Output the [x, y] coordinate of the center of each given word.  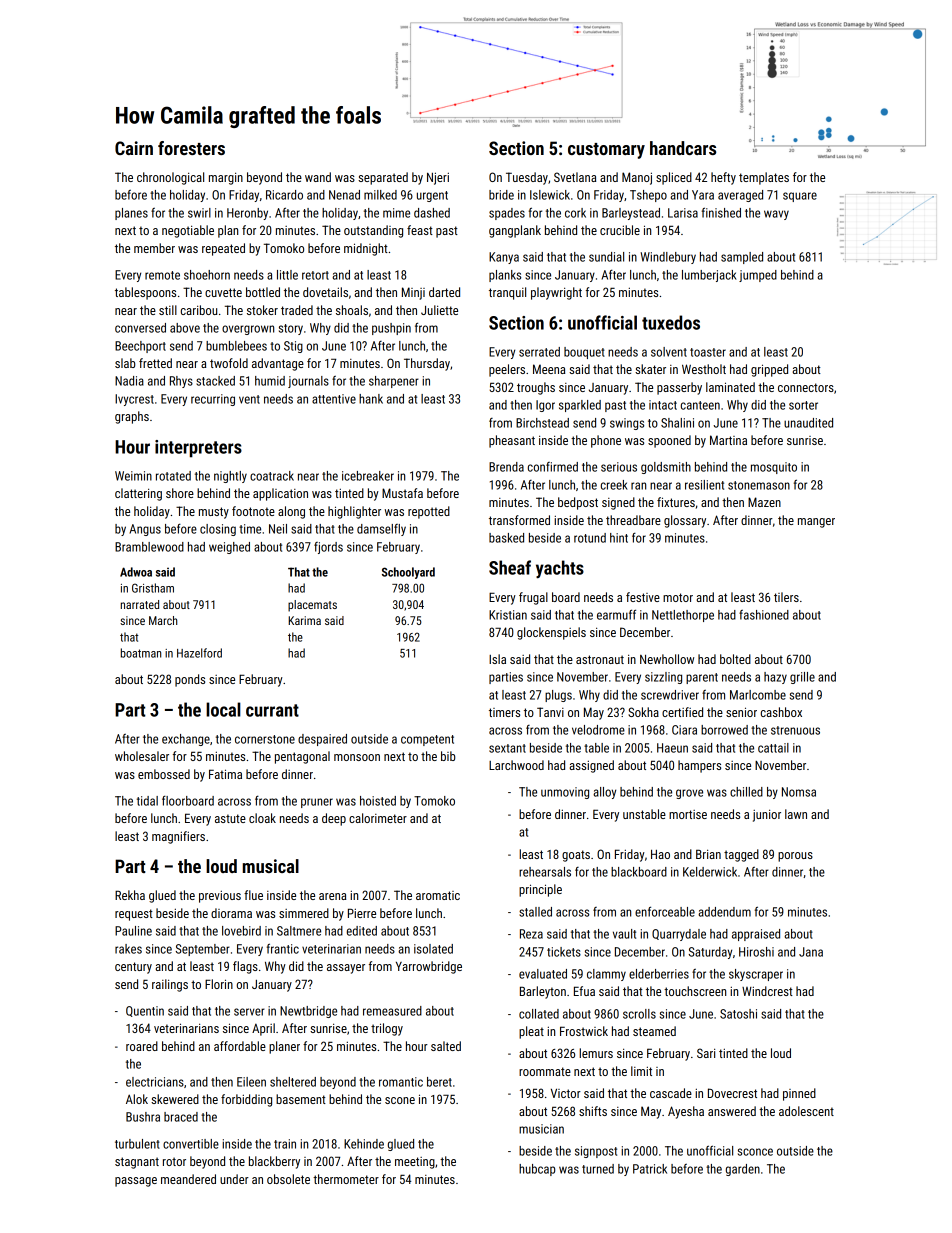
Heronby [247, 214]
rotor [174, 1161]
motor [678, 597]
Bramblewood [149, 547]
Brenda [506, 467]
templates [764, 178]
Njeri [438, 178]
